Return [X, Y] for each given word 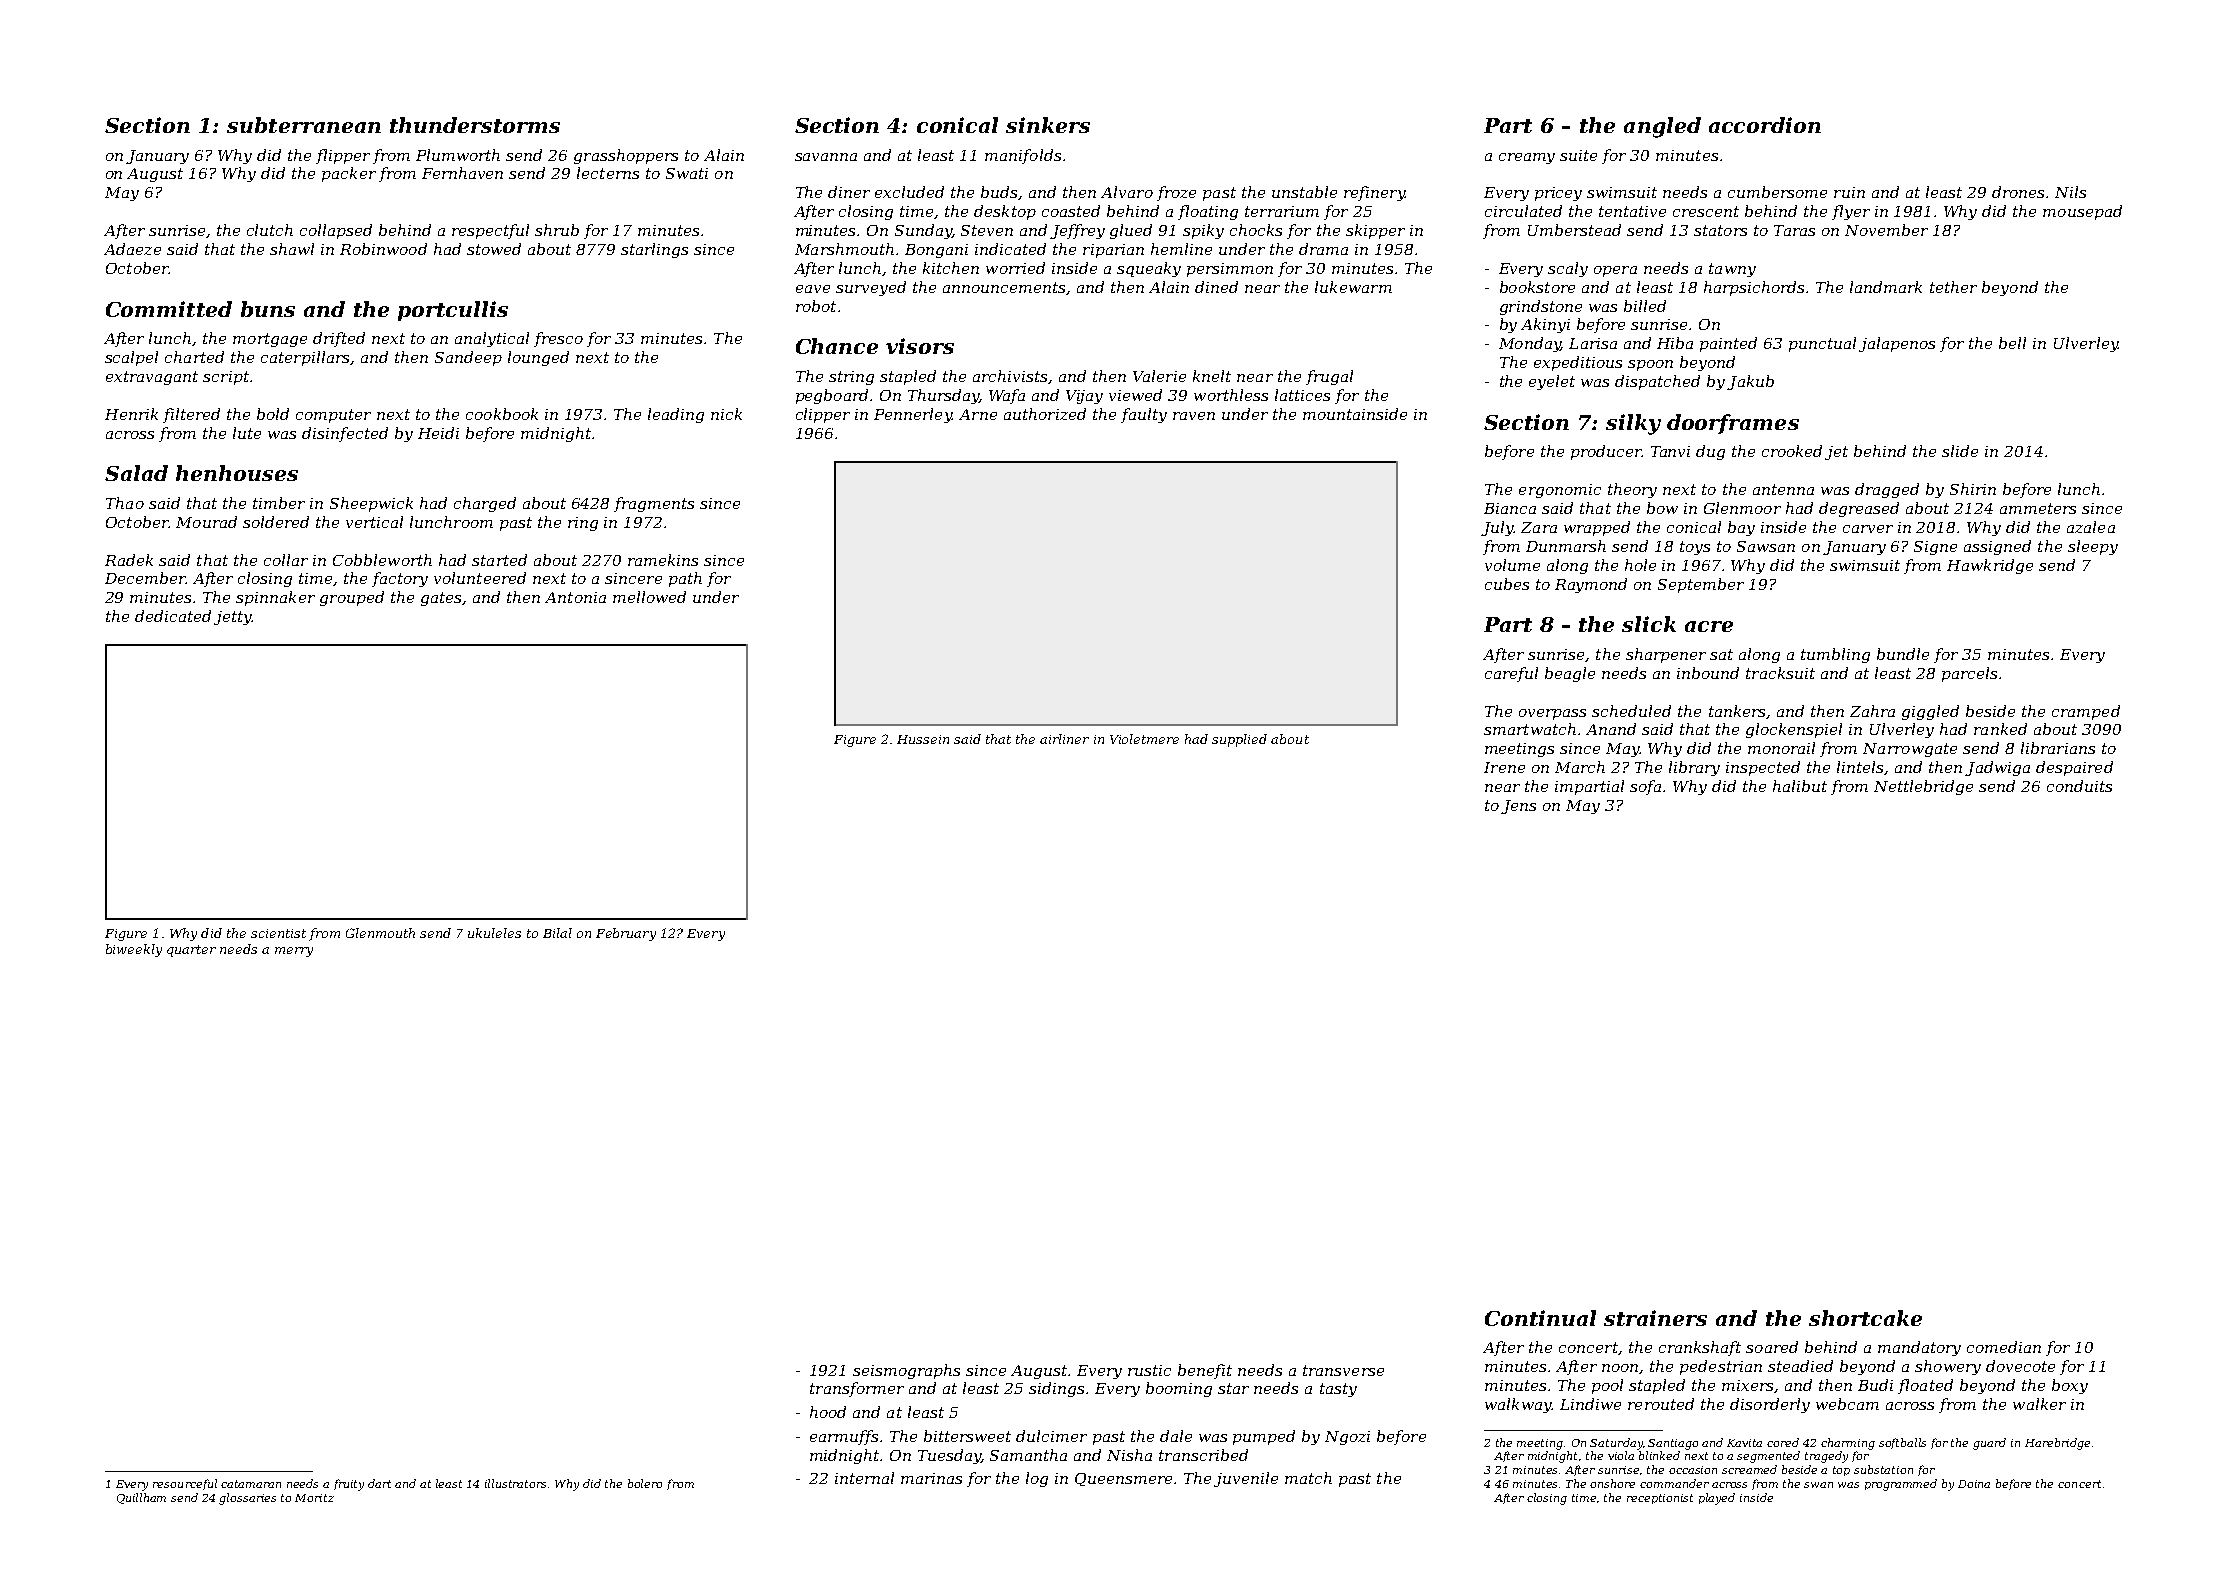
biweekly [134, 950]
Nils [2070, 192]
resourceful [185, 1484]
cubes [1507, 584]
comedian [2004, 1347]
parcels [1969, 674]
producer [1606, 452]
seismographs [906, 1371]
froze [1176, 193]
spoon [1650, 365]
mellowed [649, 597]
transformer [857, 1389]
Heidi [438, 433]
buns [268, 309]
